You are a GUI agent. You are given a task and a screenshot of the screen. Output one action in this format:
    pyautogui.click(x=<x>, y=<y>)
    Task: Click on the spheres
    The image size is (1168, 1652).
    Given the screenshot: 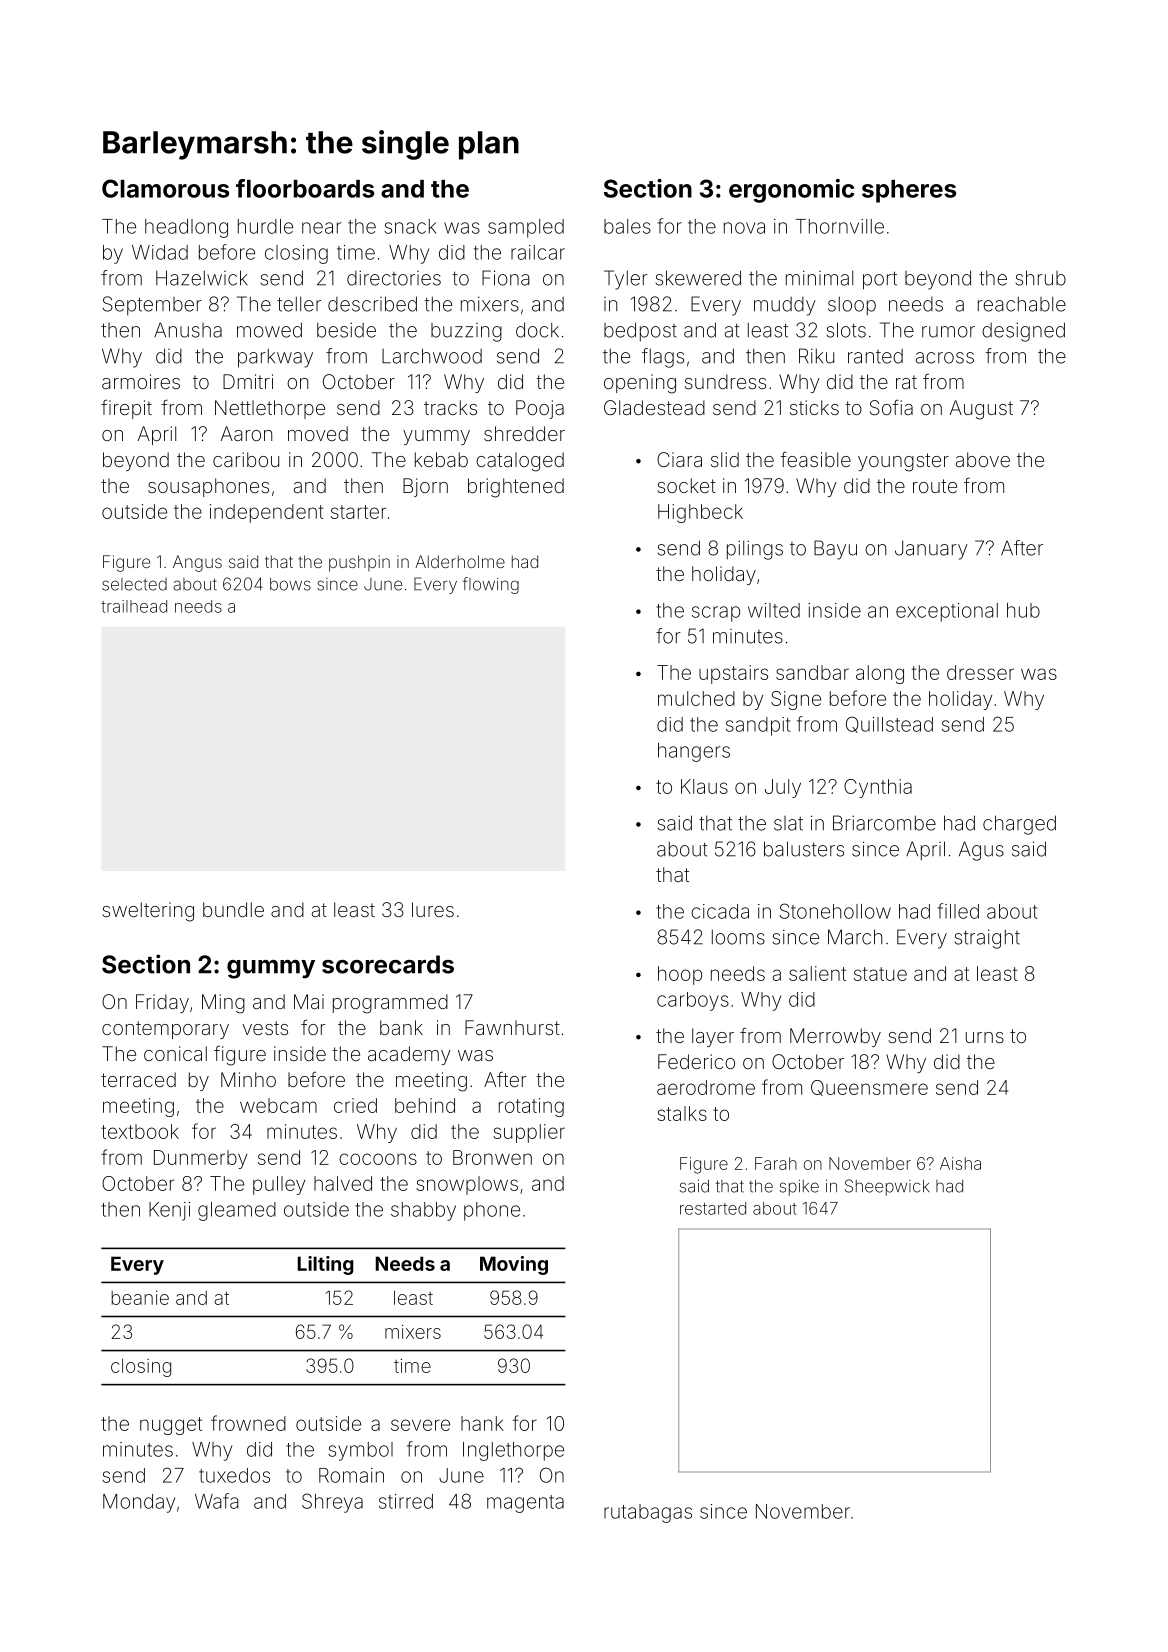 What is the action you would take?
    pyautogui.click(x=909, y=191)
